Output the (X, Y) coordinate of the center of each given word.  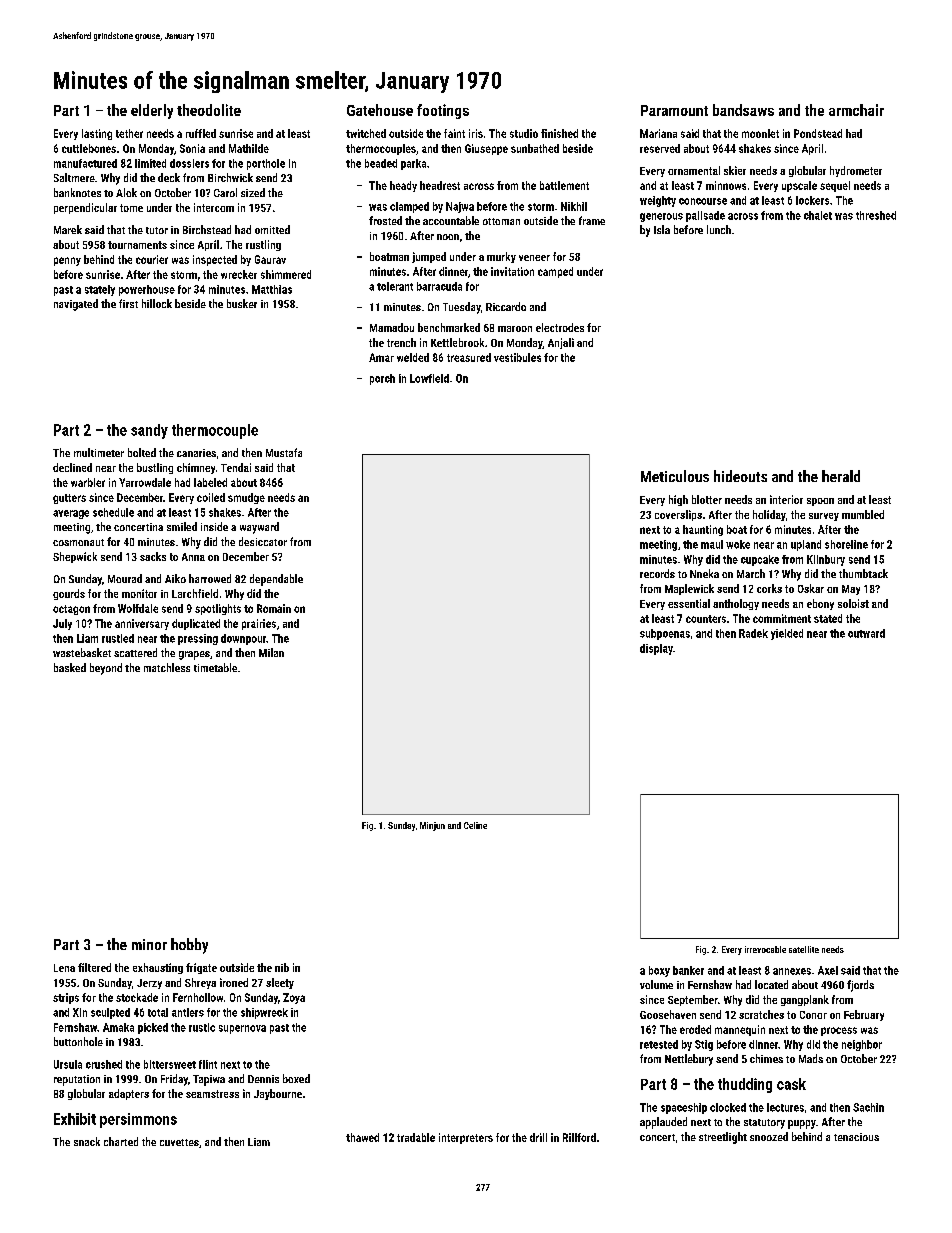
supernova (242, 1029)
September (693, 1000)
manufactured (85, 163)
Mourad (125, 578)
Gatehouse (380, 110)
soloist (853, 603)
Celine (475, 825)
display (656, 649)
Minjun (432, 826)
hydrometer (856, 171)
